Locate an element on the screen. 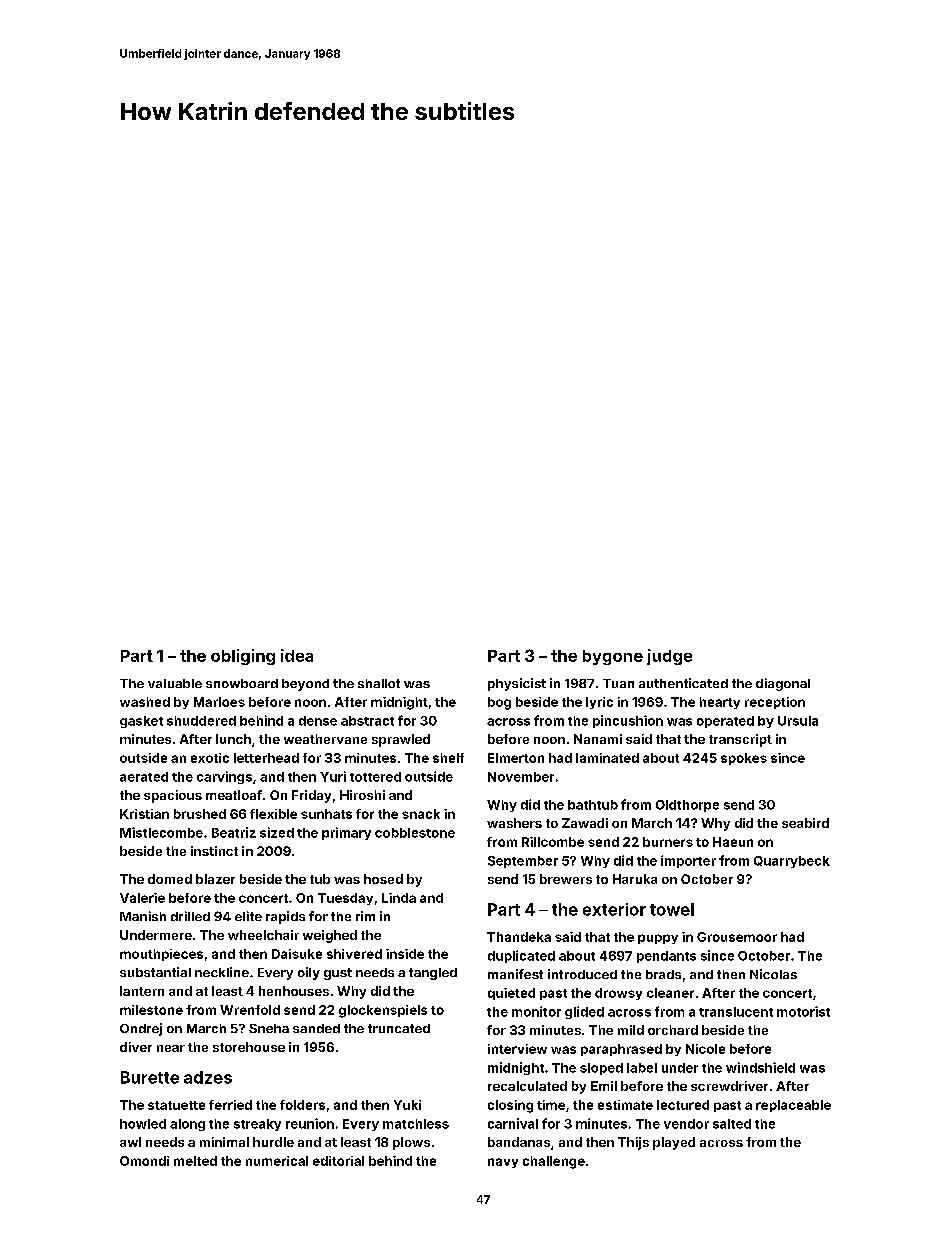  bygone is located at coordinates (613, 657).
